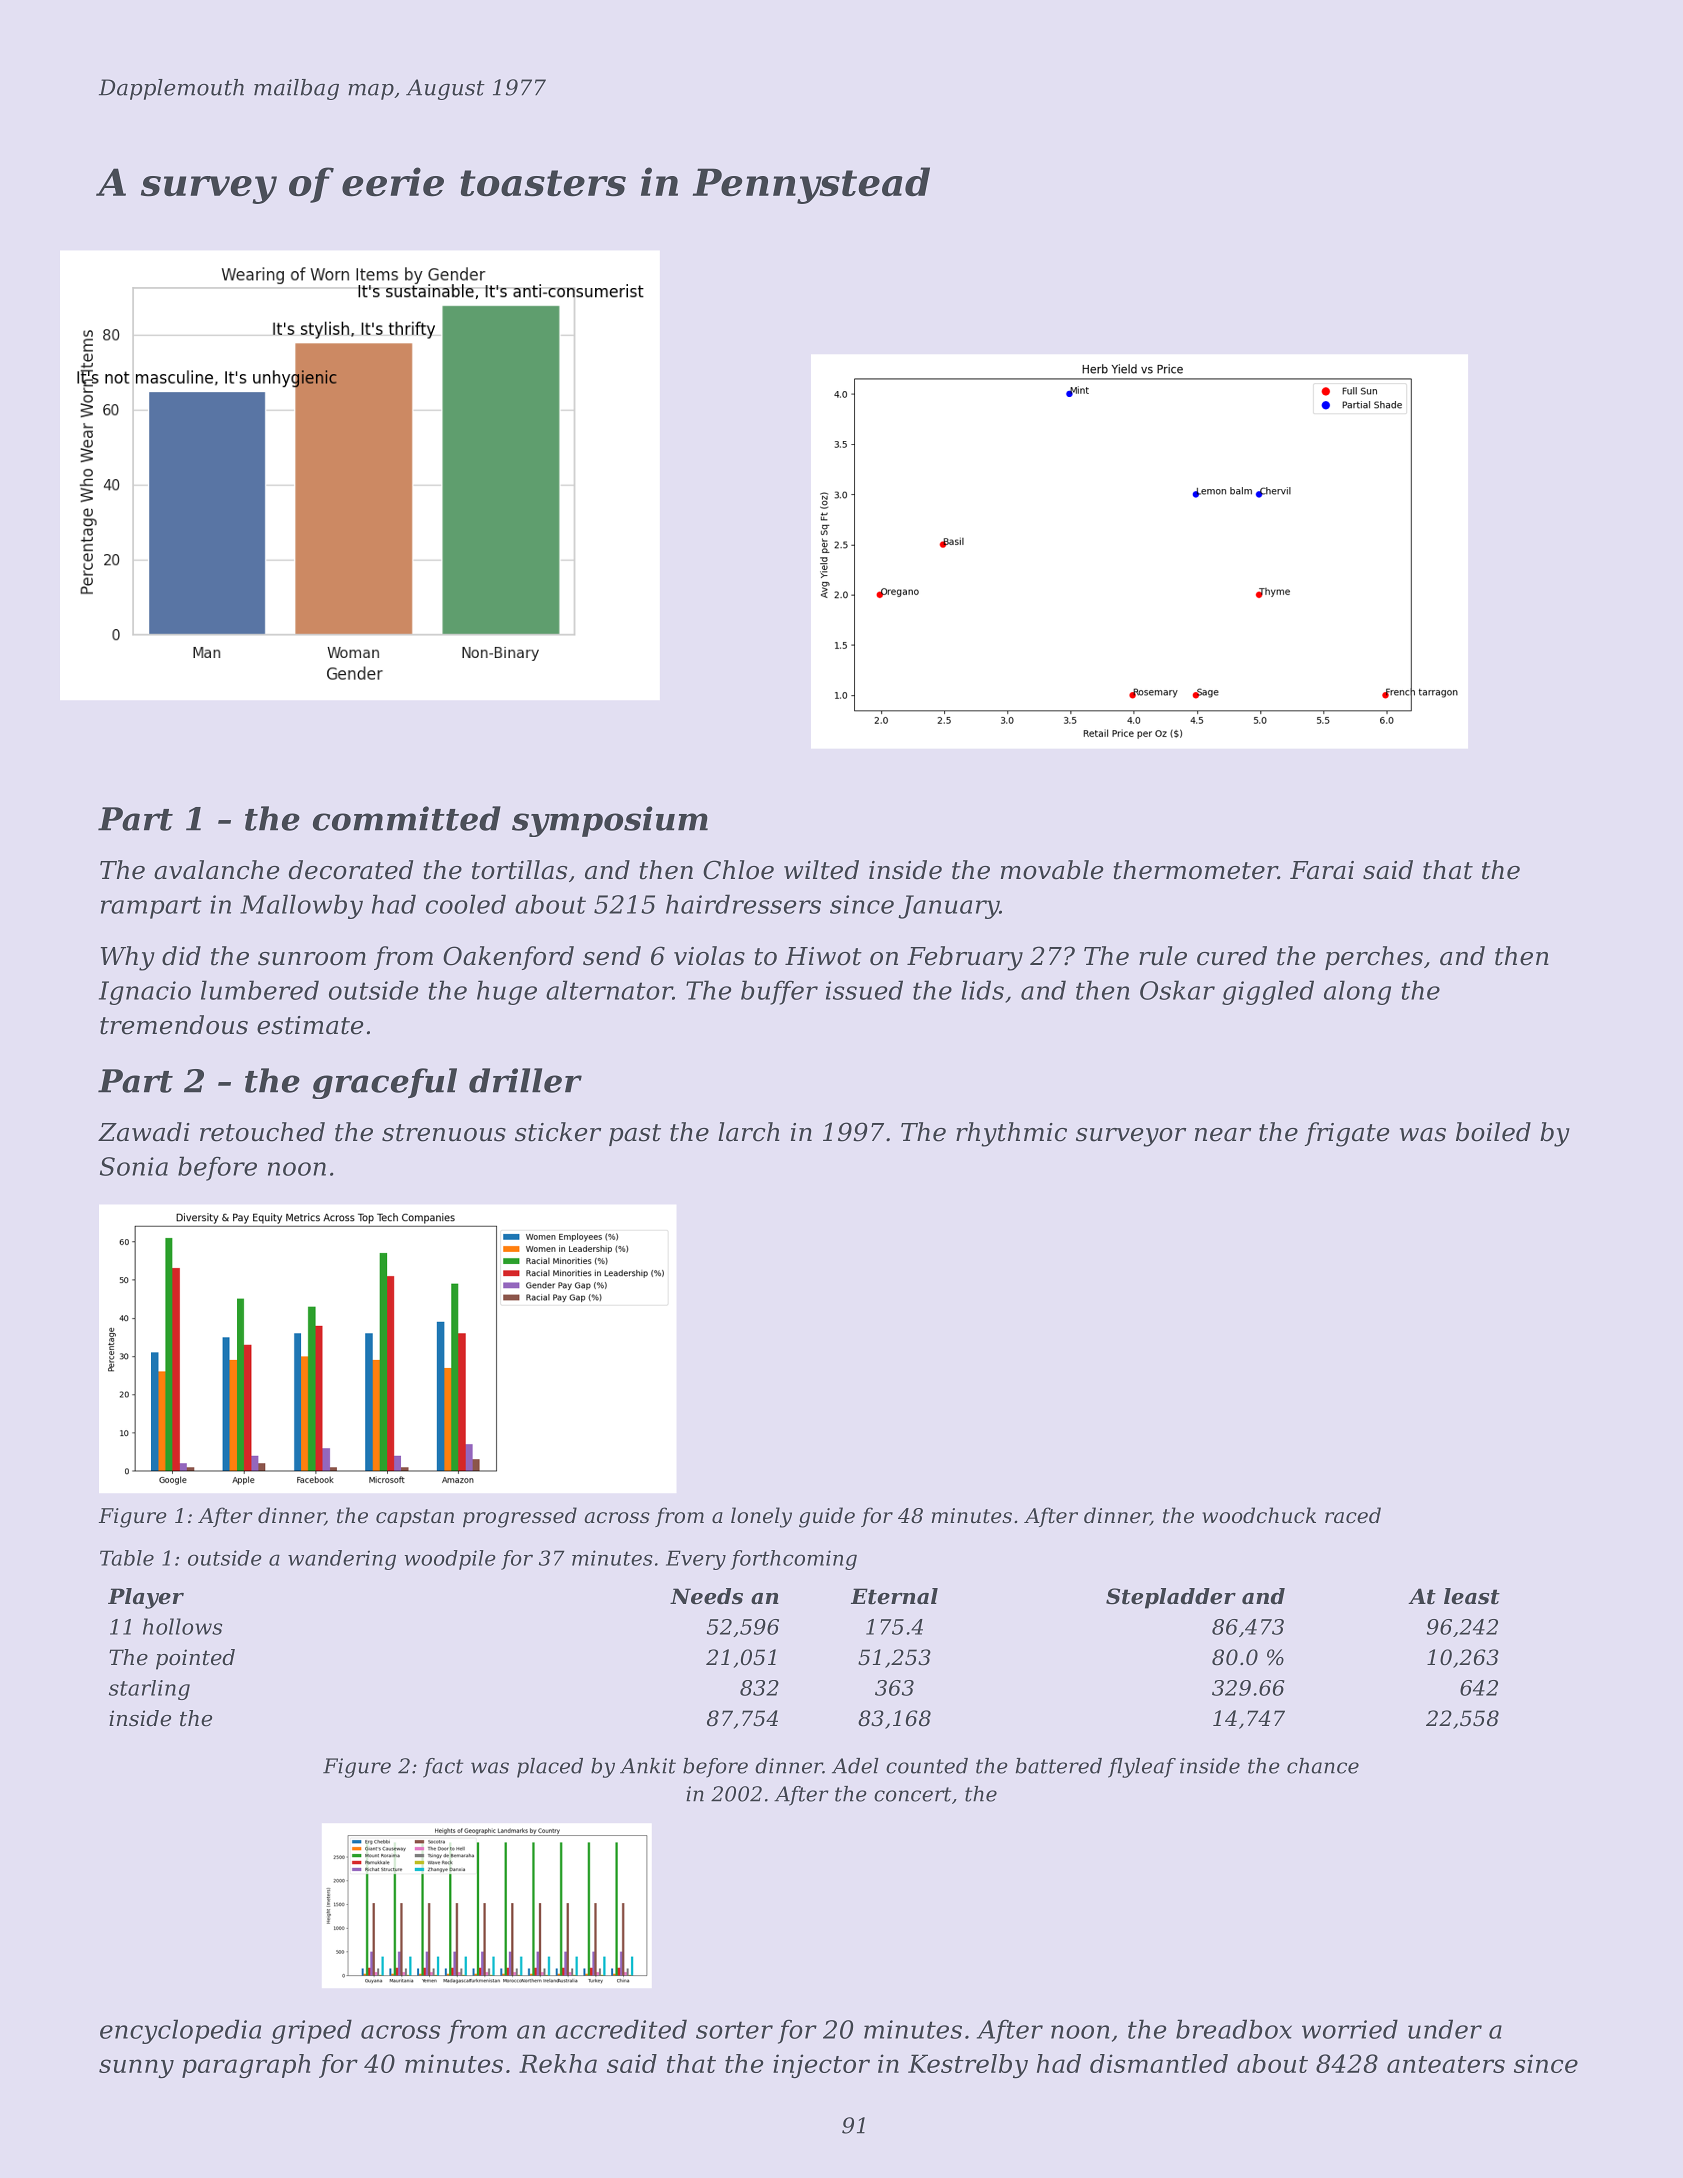  What do you see at coordinates (342, 1560) in the screenshot?
I see `wandering` at bounding box center [342, 1560].
